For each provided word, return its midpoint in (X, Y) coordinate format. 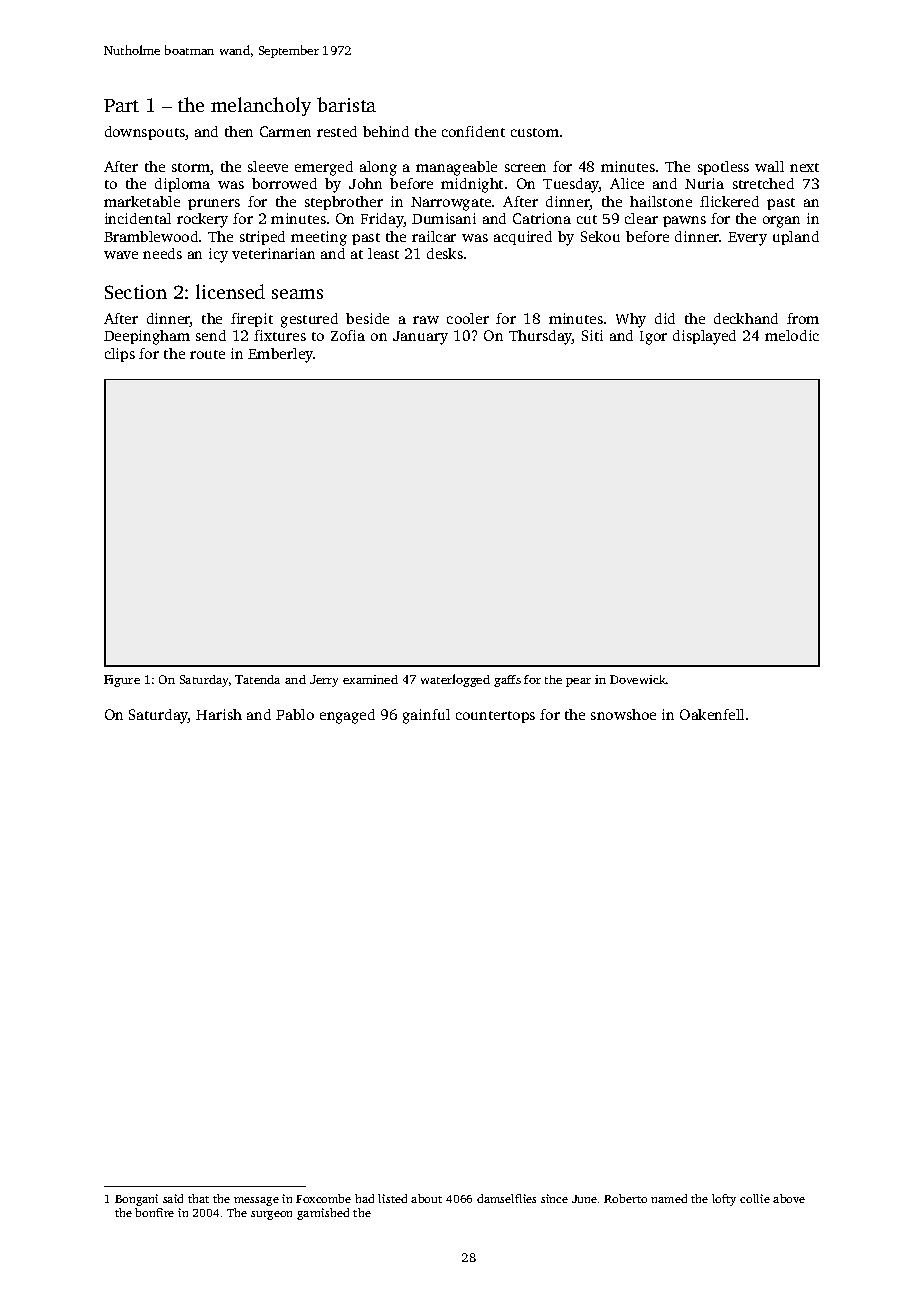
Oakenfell (712, 714)
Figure (122, 681)
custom (535, 132)
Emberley (281, 355)
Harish (219, 714)
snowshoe (623, 714)
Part (121, 105)
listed (392, 1198)
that (198, 1198)
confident (473, 131)
